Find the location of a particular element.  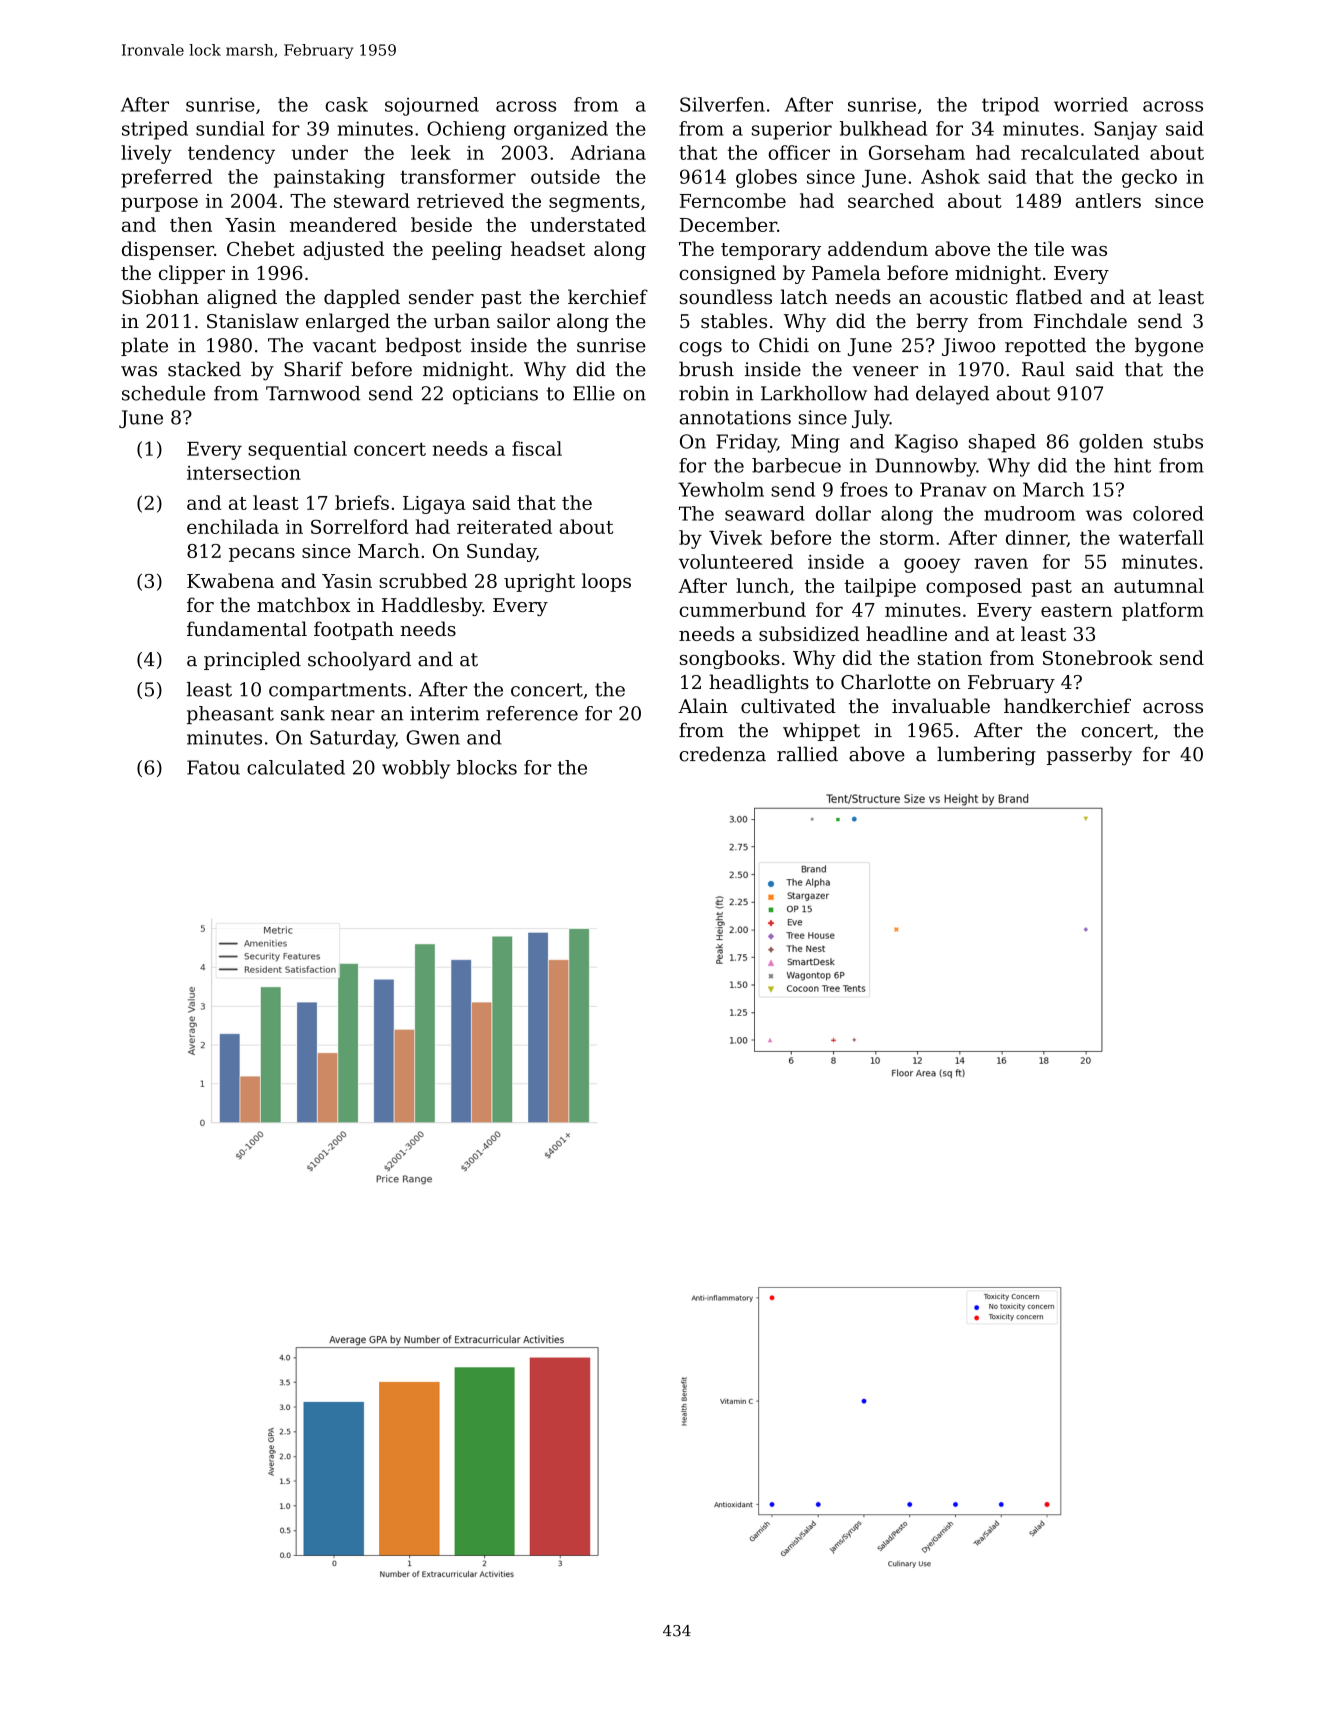

lumbering is located at coordinates (986, 756).
